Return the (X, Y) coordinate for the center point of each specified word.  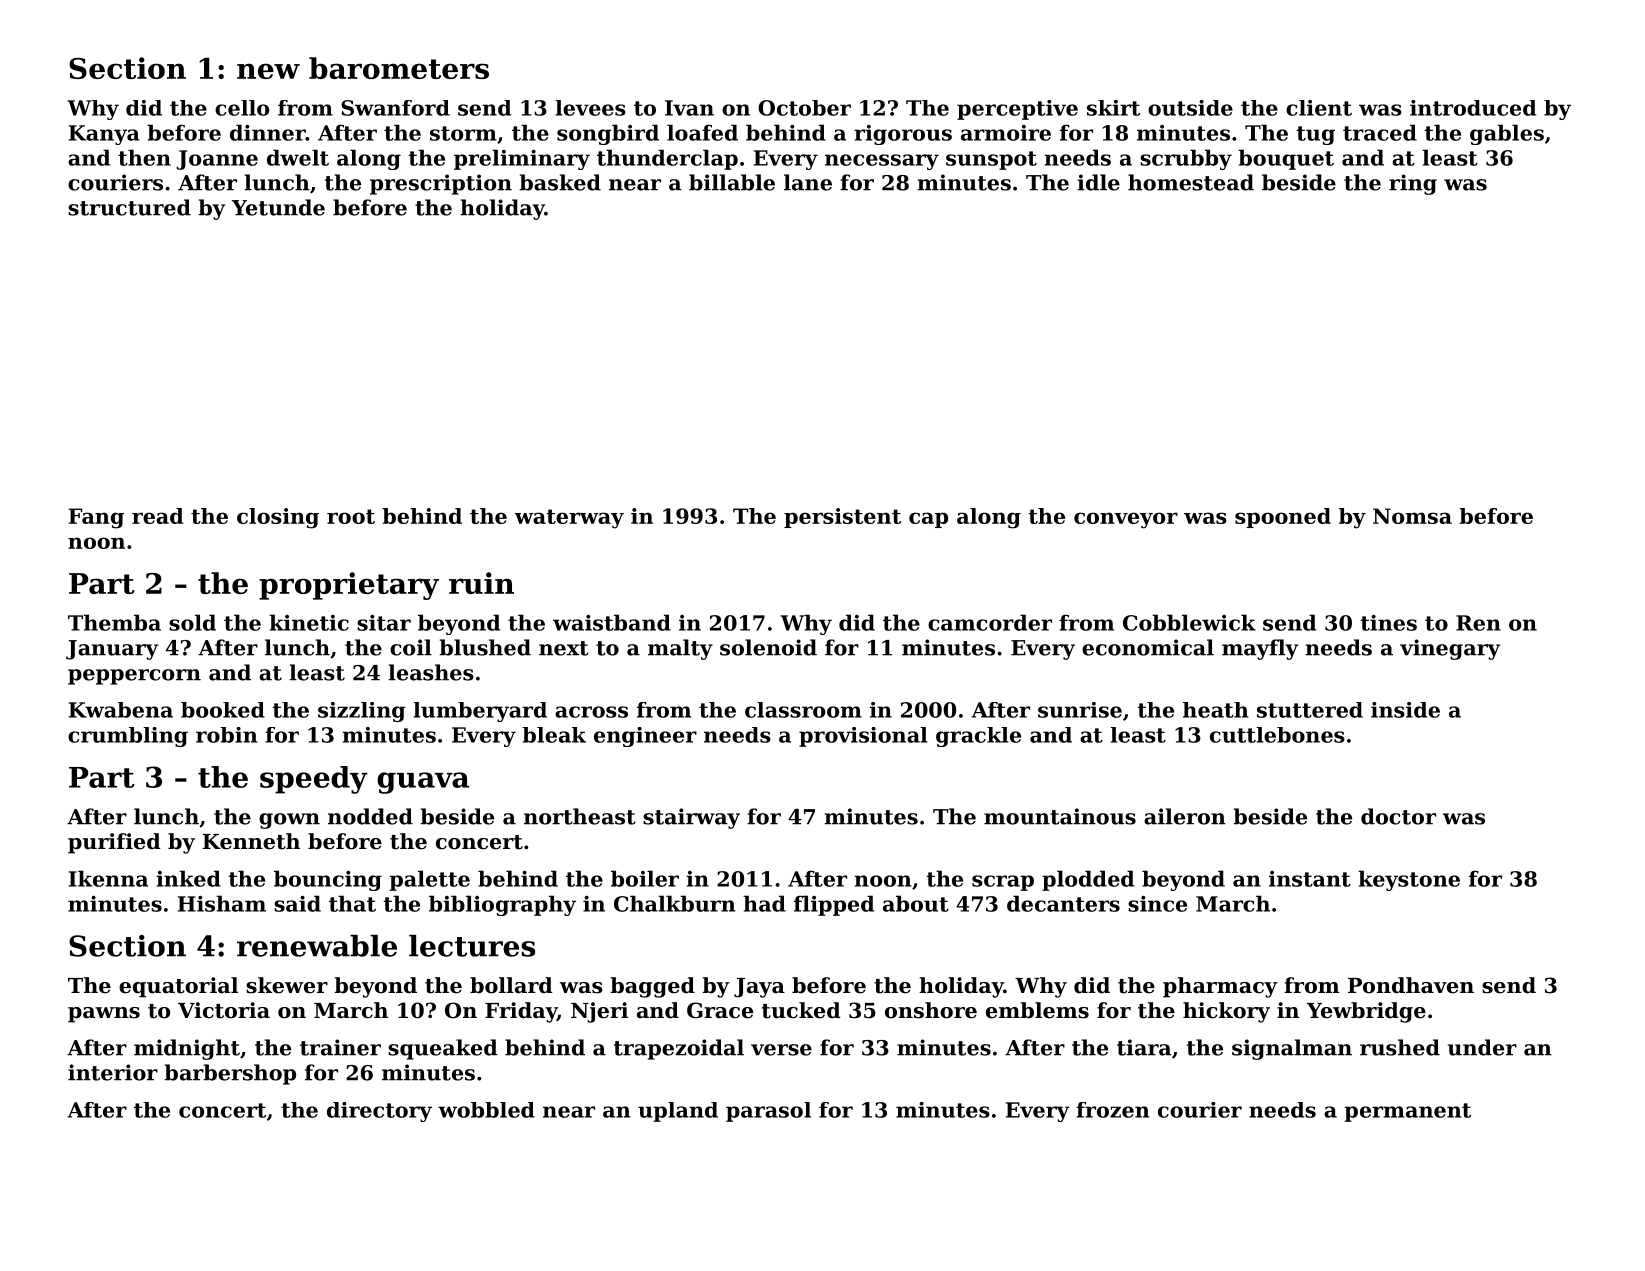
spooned (1283, 518)
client (1319, 108)
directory (379, 1112)
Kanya (104, 135)
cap (928, 520)
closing (278, 518)
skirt (1113, 108)
